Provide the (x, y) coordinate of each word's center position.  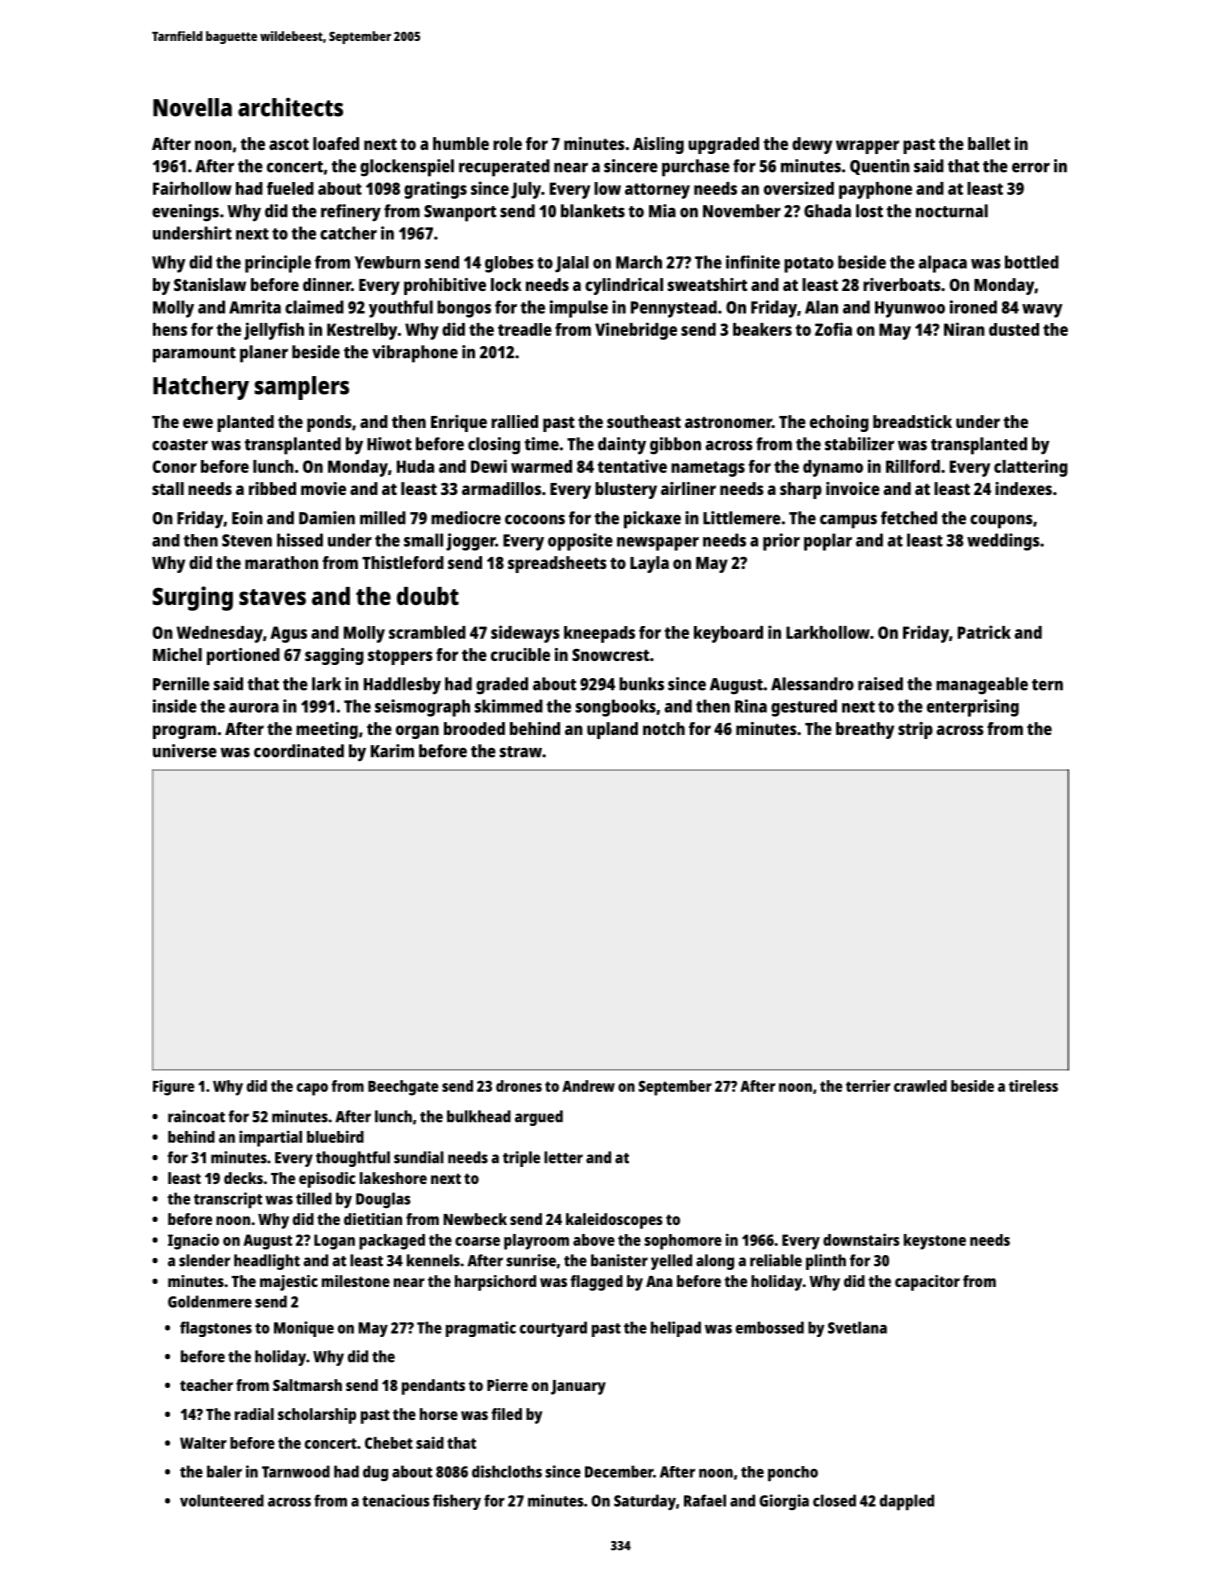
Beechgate (403, 1088)
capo (312, 1089)
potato (809, 265)
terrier (868, 1086)
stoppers (400, 657)
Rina (751, 706)
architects (290, 107)
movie (323, 488)
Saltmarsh (307, 1385)
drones (519, 1086)
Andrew (588, 1086)
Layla (649, 564)
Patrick (984, 632)
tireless (1033, 1086)
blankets (593, 211)
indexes (1023, 488)
